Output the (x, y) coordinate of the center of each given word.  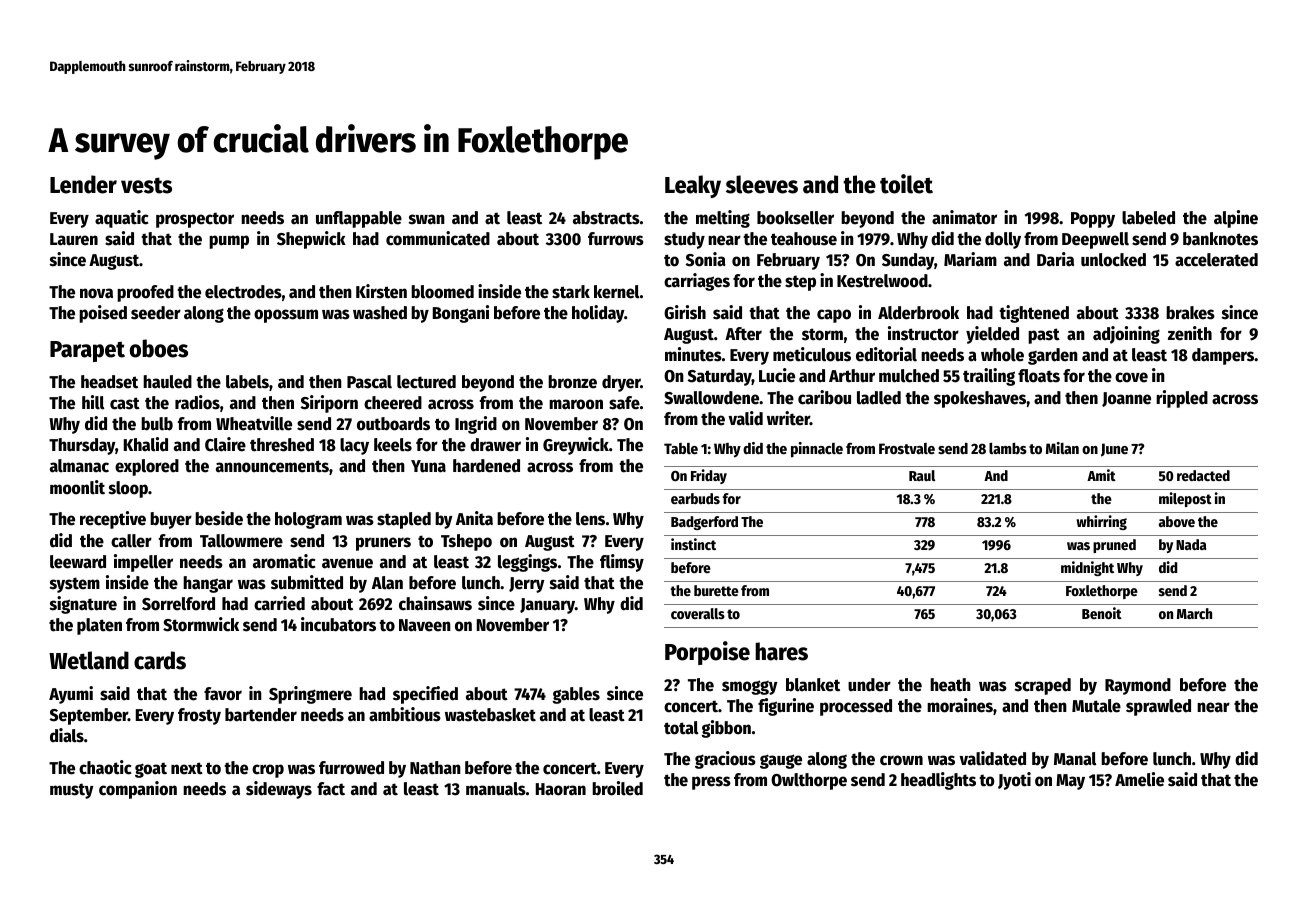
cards (160, 660)
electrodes (243, 292)
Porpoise (707, 653)
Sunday (908, 261)
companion (138, 790)
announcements (272, 466)
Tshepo (466, 542)
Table (681, 448)
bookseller (795, 218)
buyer (171, 520)
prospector (195, 220)
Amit (1101, 475)
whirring (1101, 522)
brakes (1190, 313)
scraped (1043, 686)
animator (964, 217)
